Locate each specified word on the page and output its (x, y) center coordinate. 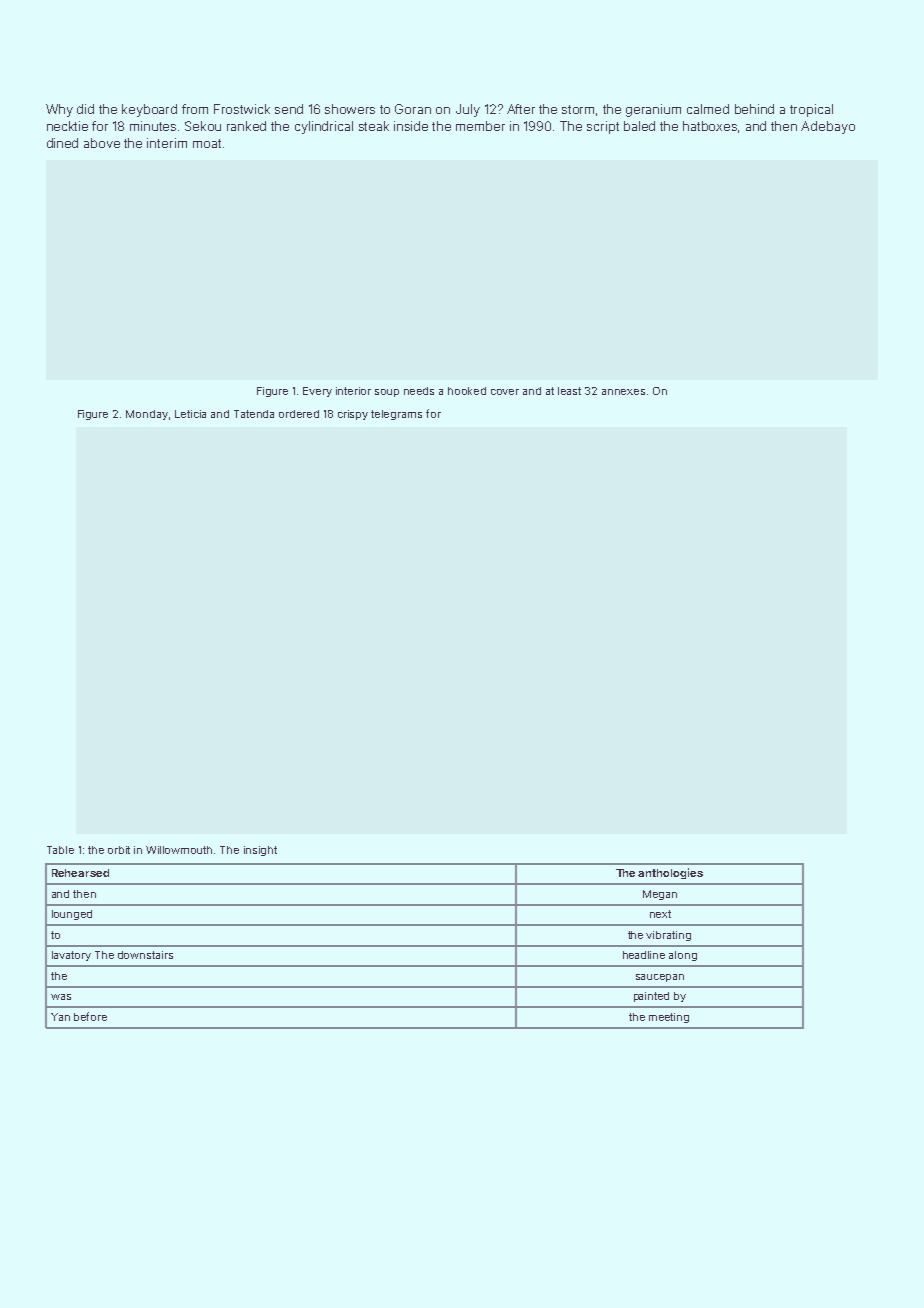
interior (353, 391)
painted (651, 997)
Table (60, 850)
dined (62, 143)
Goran (413, 109)
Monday (147, 415)
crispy (353, 415)
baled (639, 126)
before (90, 1016)
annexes (623, 392)
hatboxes (710, 126)
